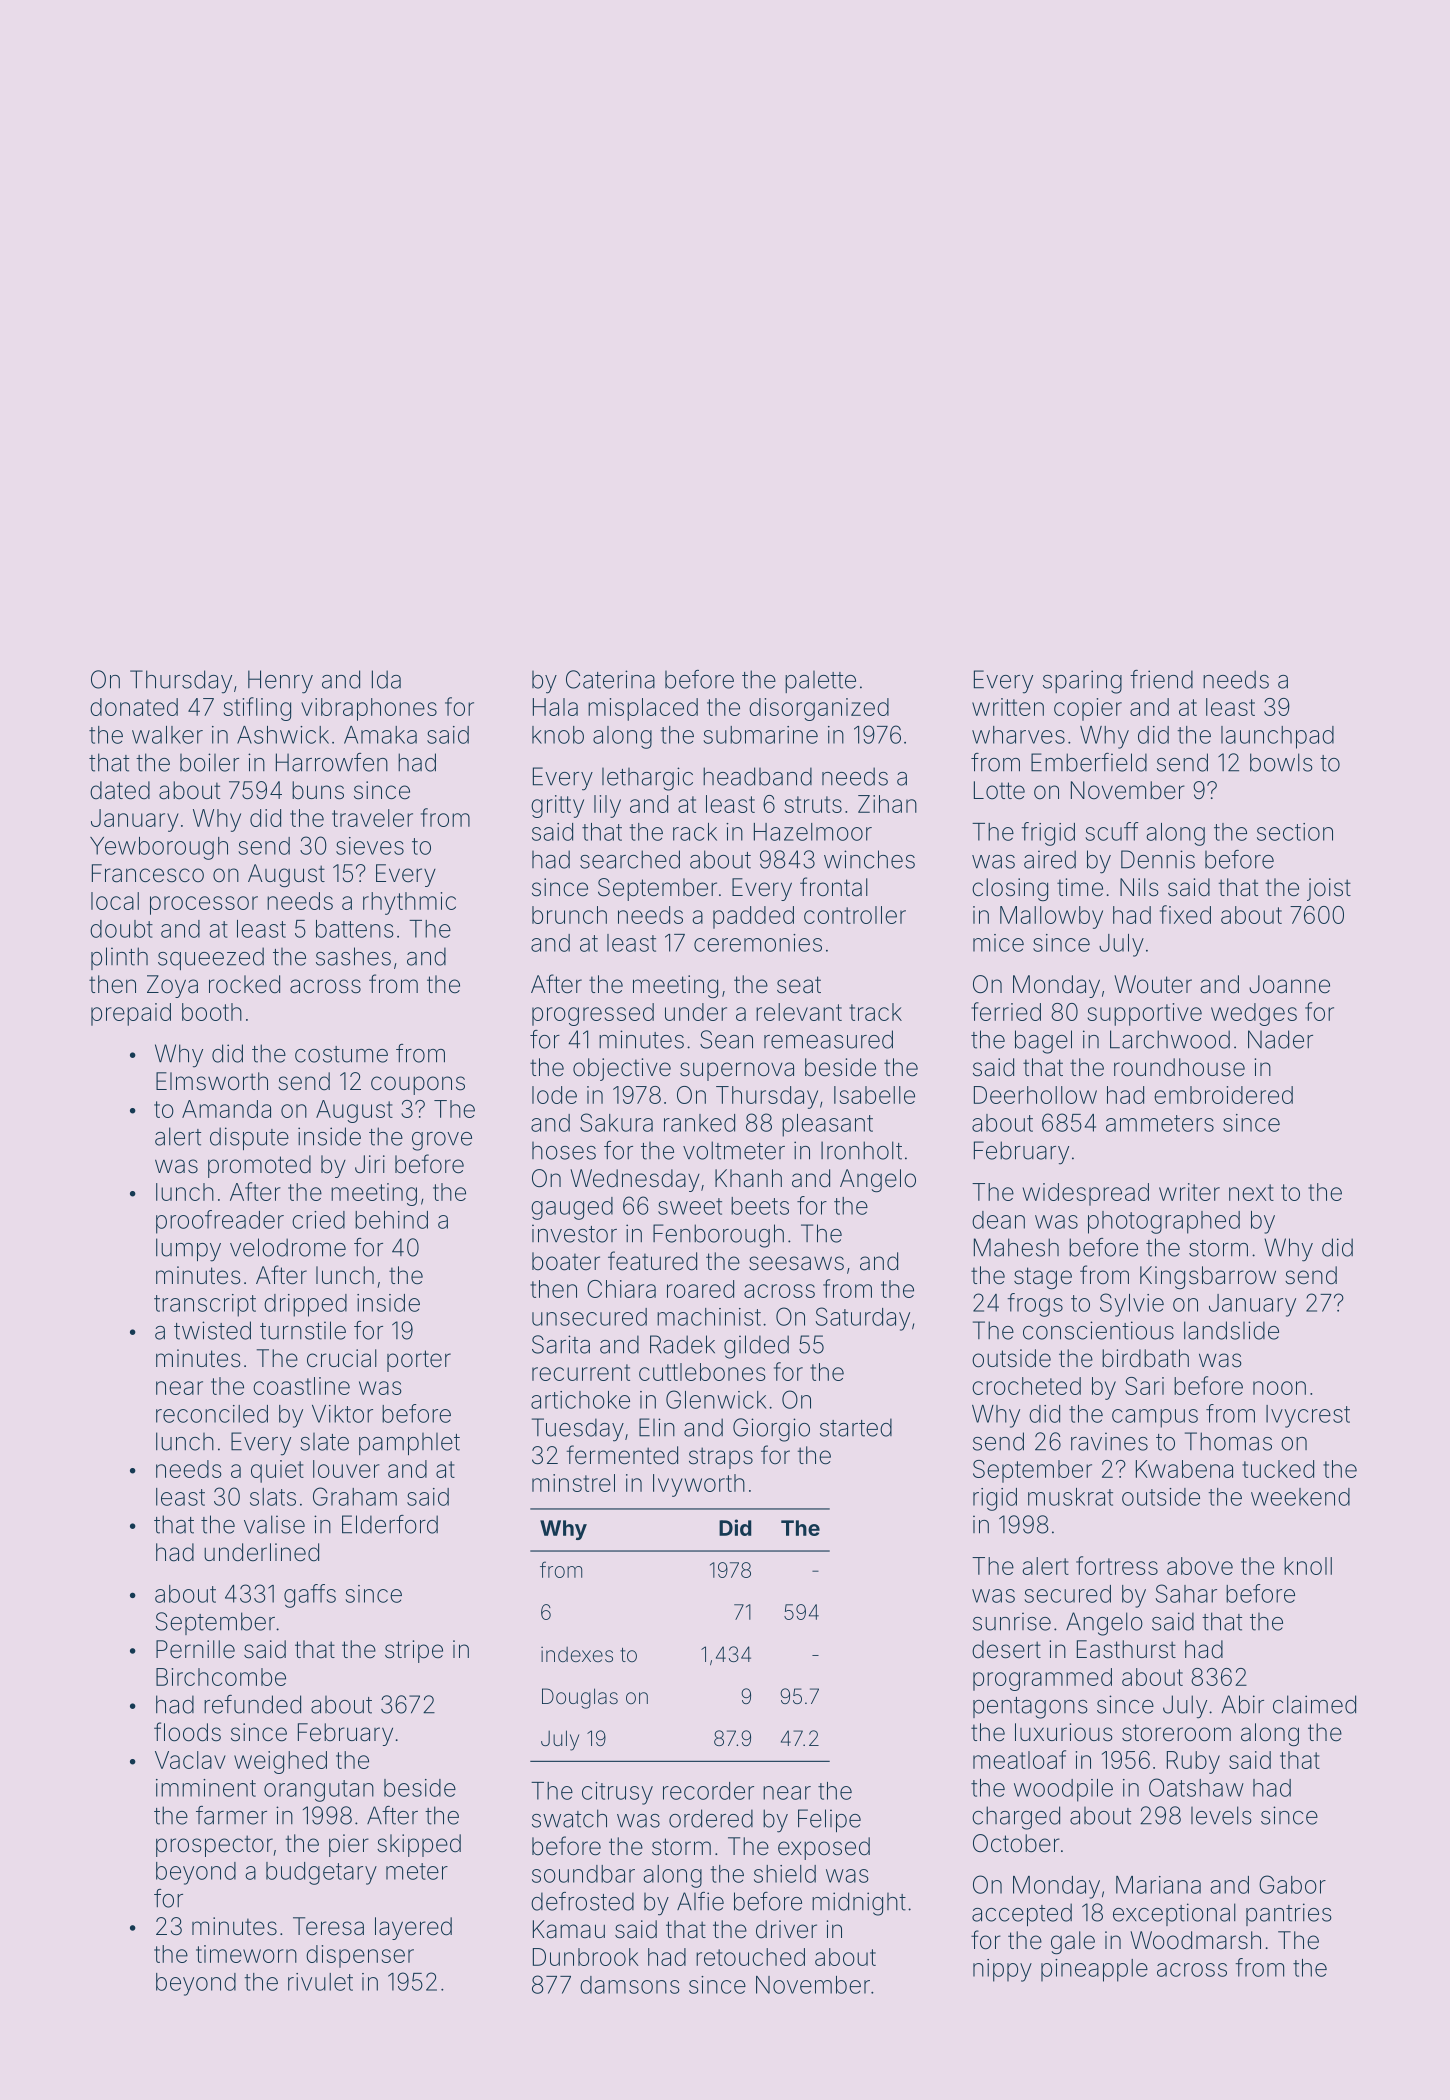 The width and height of the image is (1450, 2100). What do you see at coordinates (577, 1654) in the image?
I see `indexes` at bounding box center [577, 1654].
